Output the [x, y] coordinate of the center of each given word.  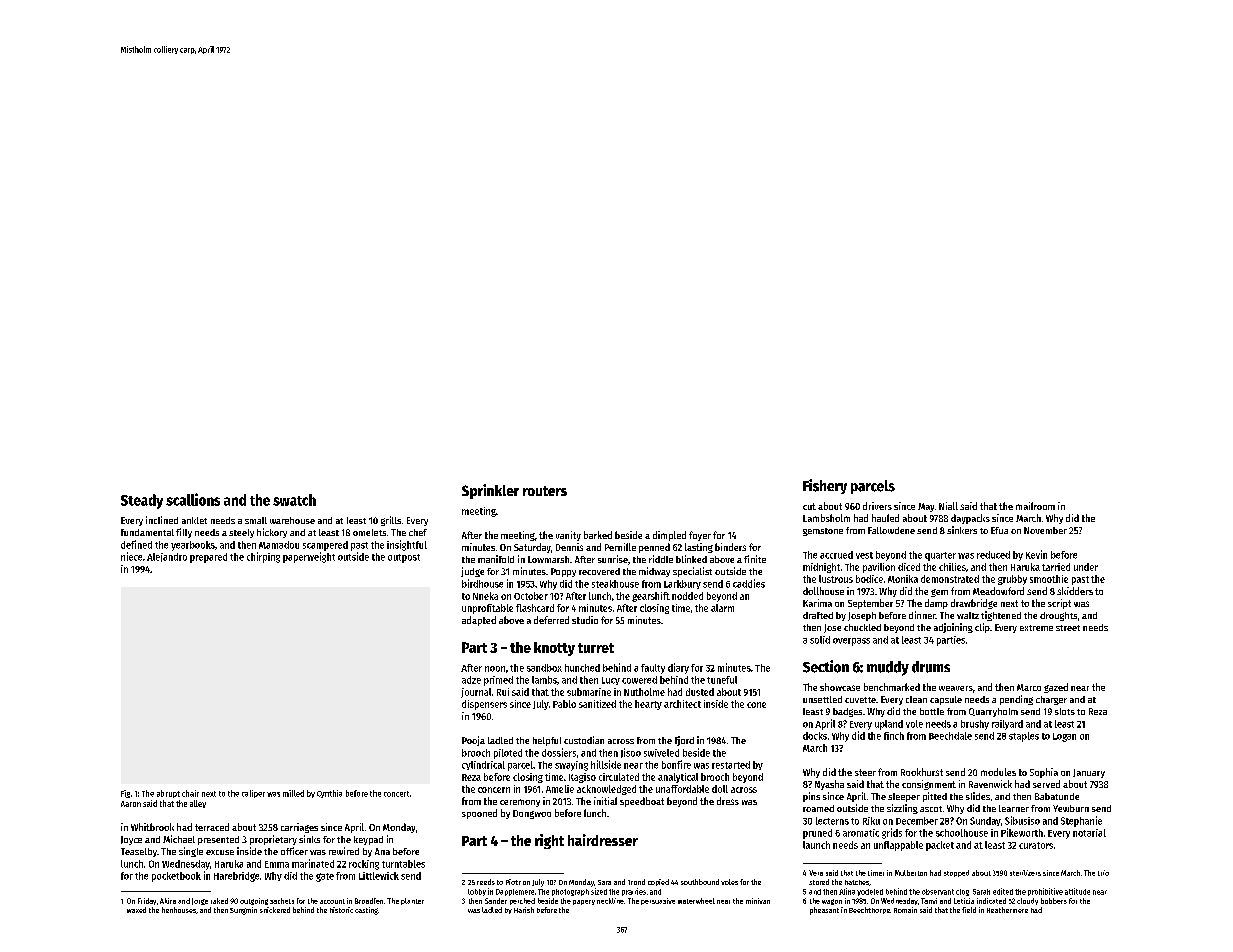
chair [190, 793]
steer [865, 772]
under [1086, 567]
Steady [142, 501]
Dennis [569, 547]
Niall [948, 506]
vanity [568, 536]
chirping [263, 557]
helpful [547, 741]
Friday [147, 901]
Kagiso [582, 778]
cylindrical [483, 765]
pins [811, 797]
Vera [816, 873]
